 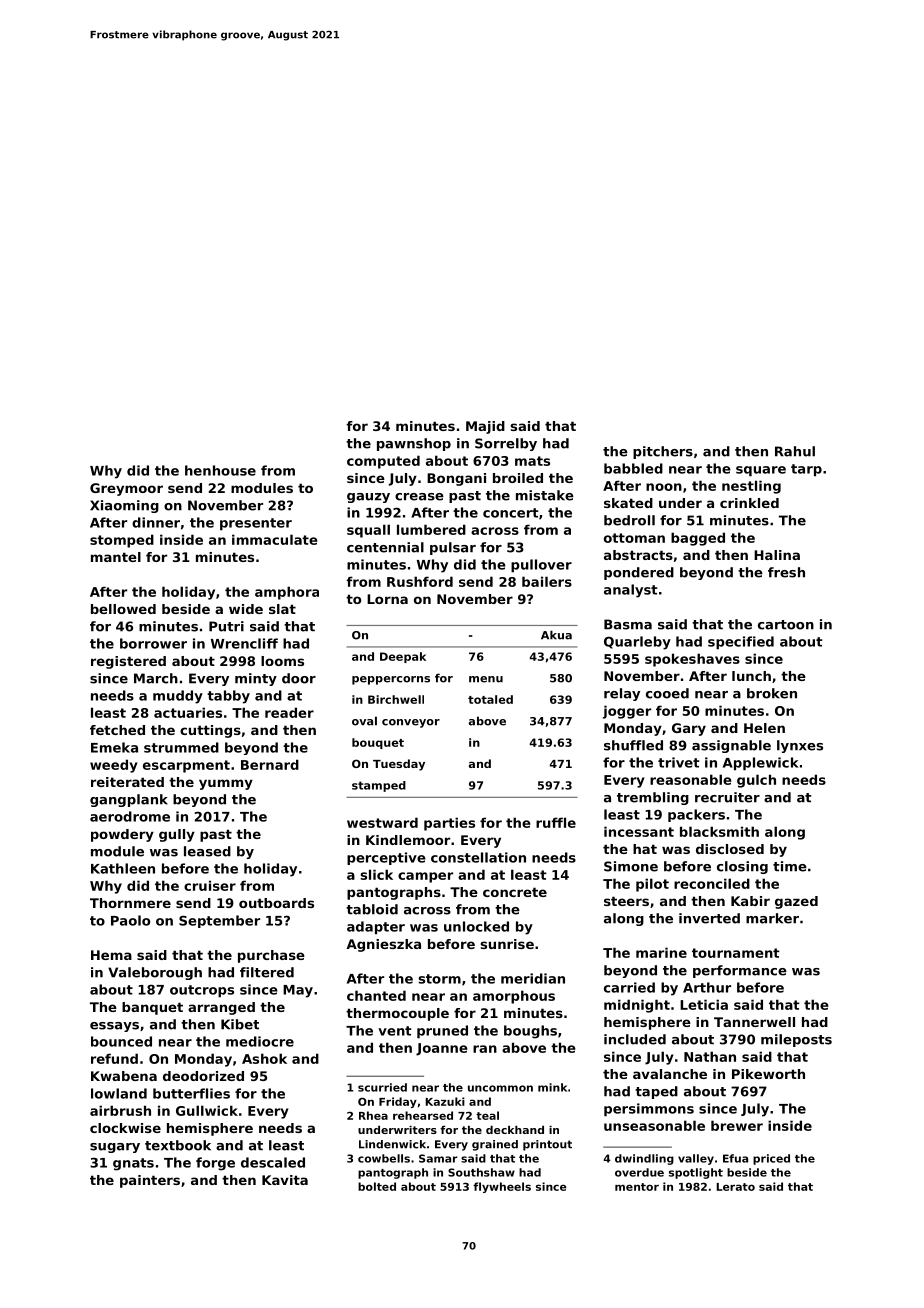 I want to click on mantel, so click(x=116, y=557).
